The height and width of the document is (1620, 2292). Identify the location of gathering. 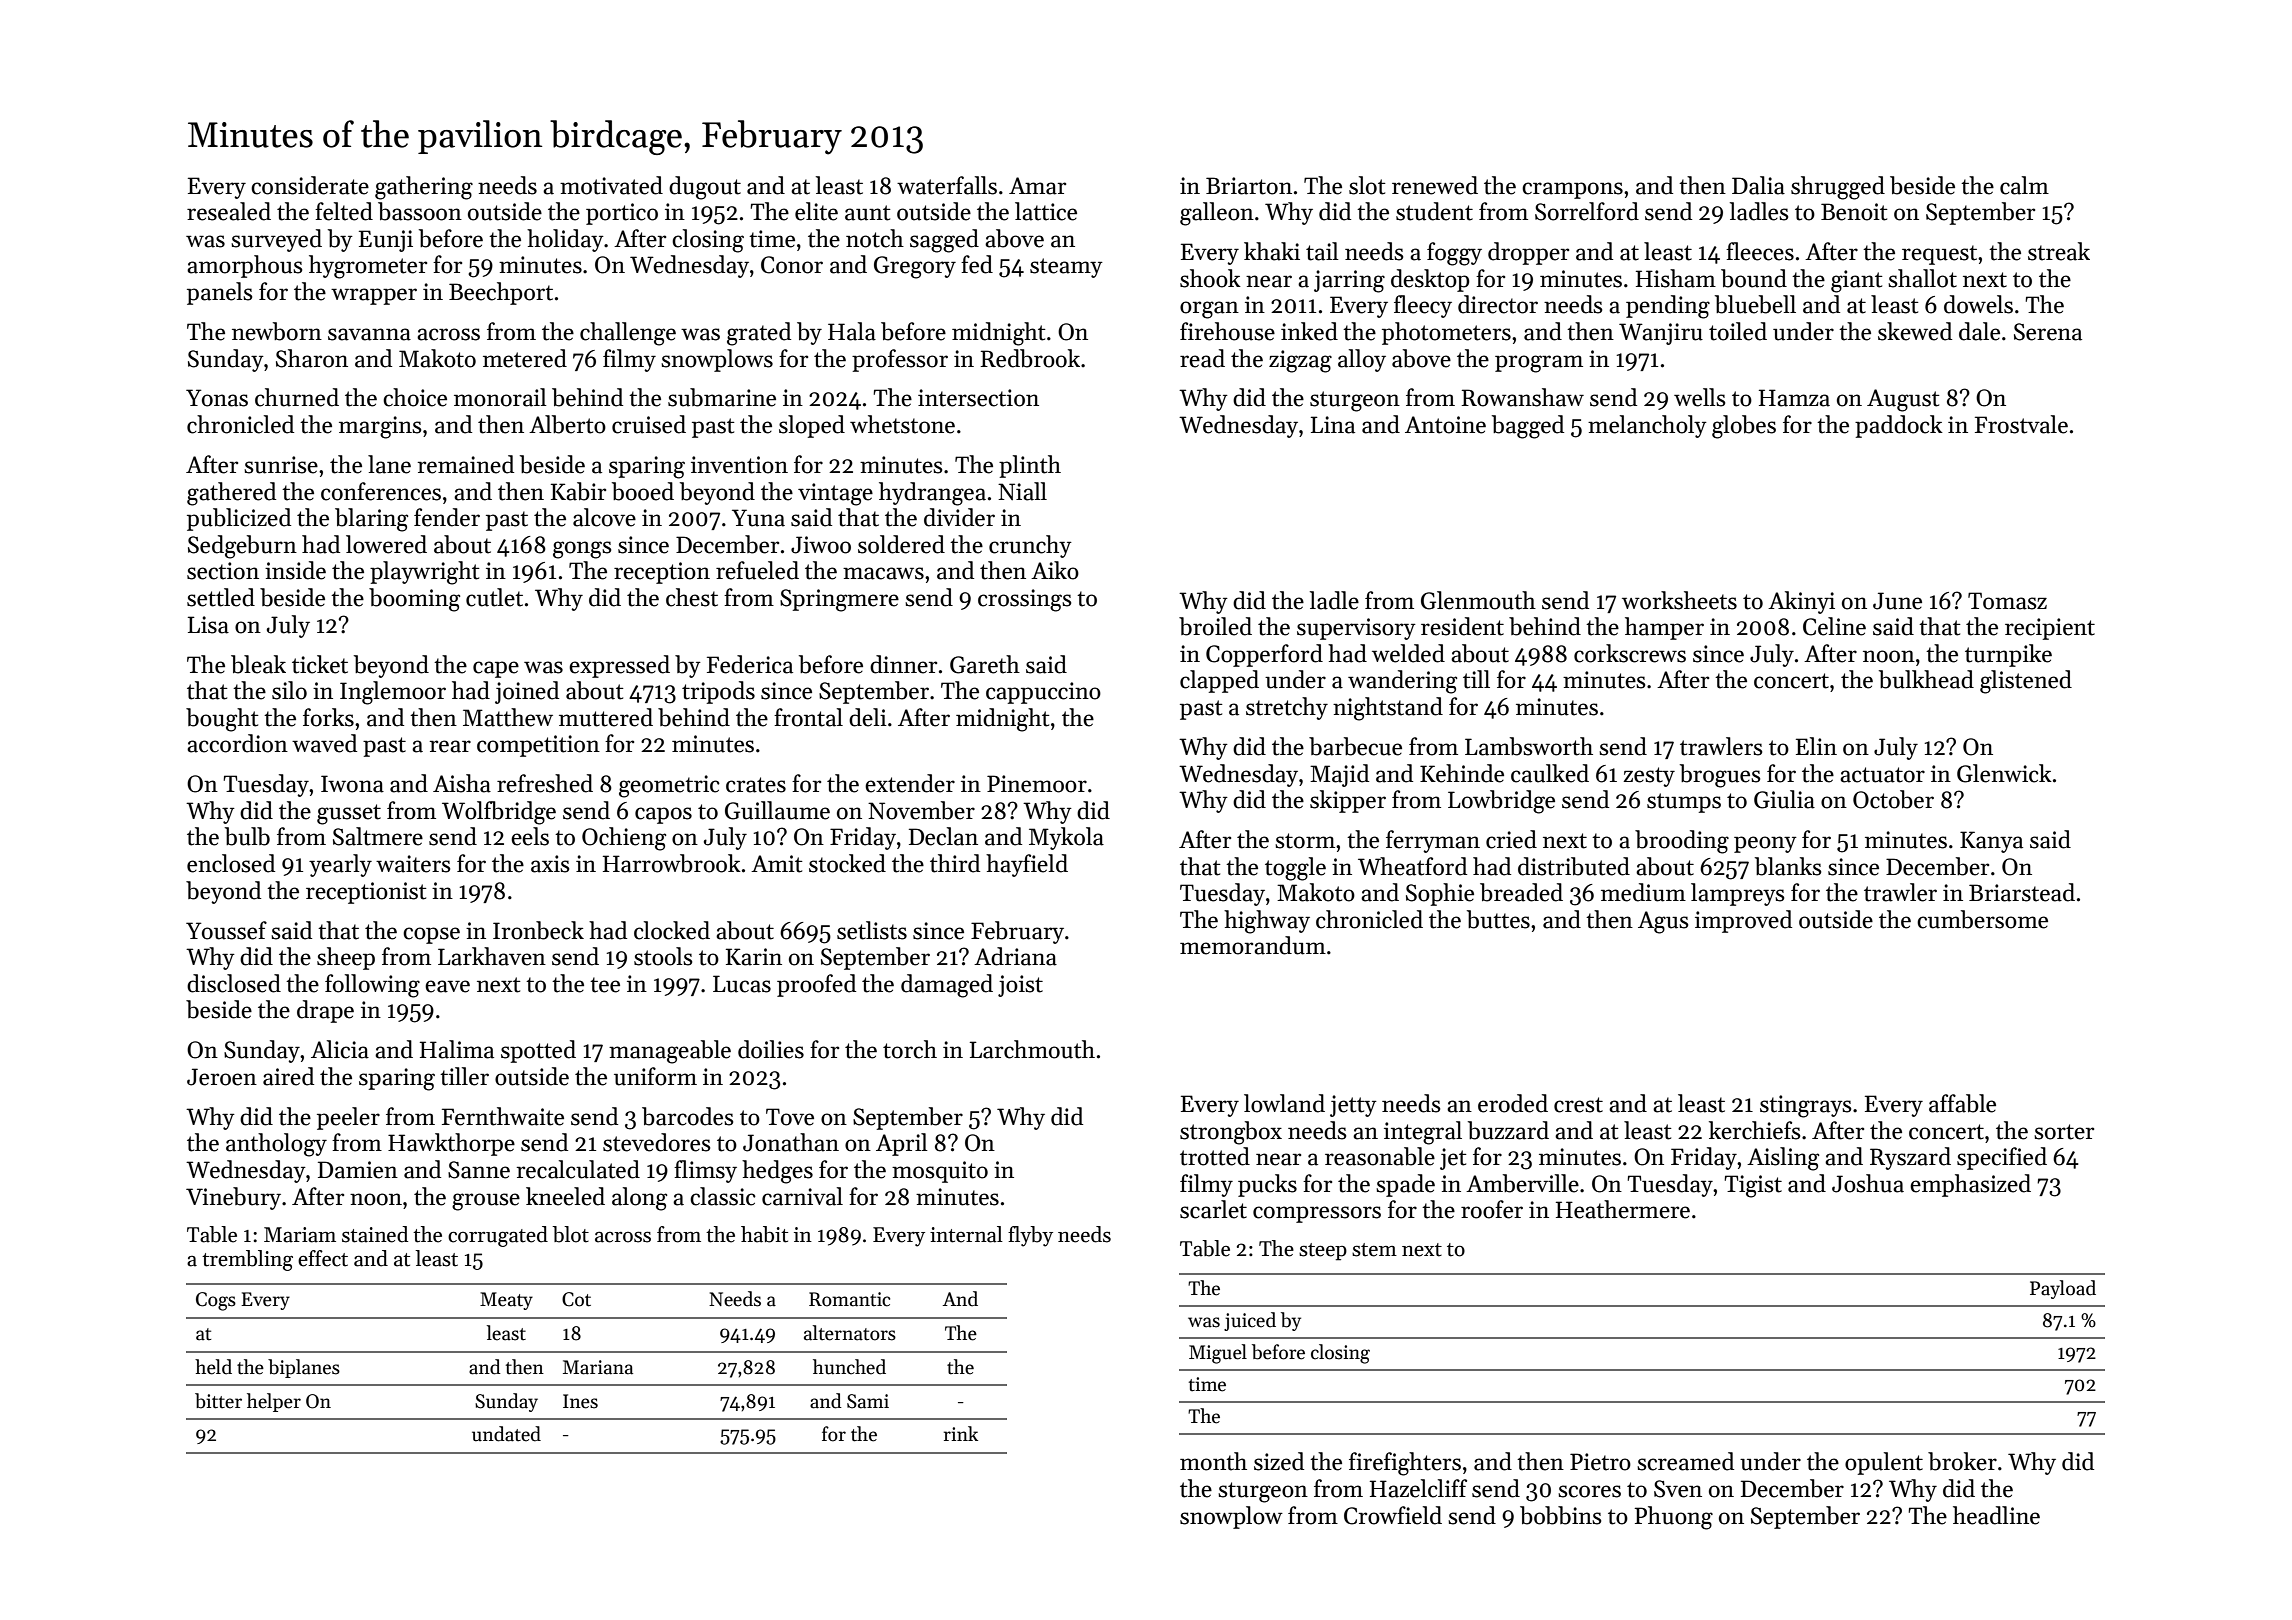
(424, 188).
